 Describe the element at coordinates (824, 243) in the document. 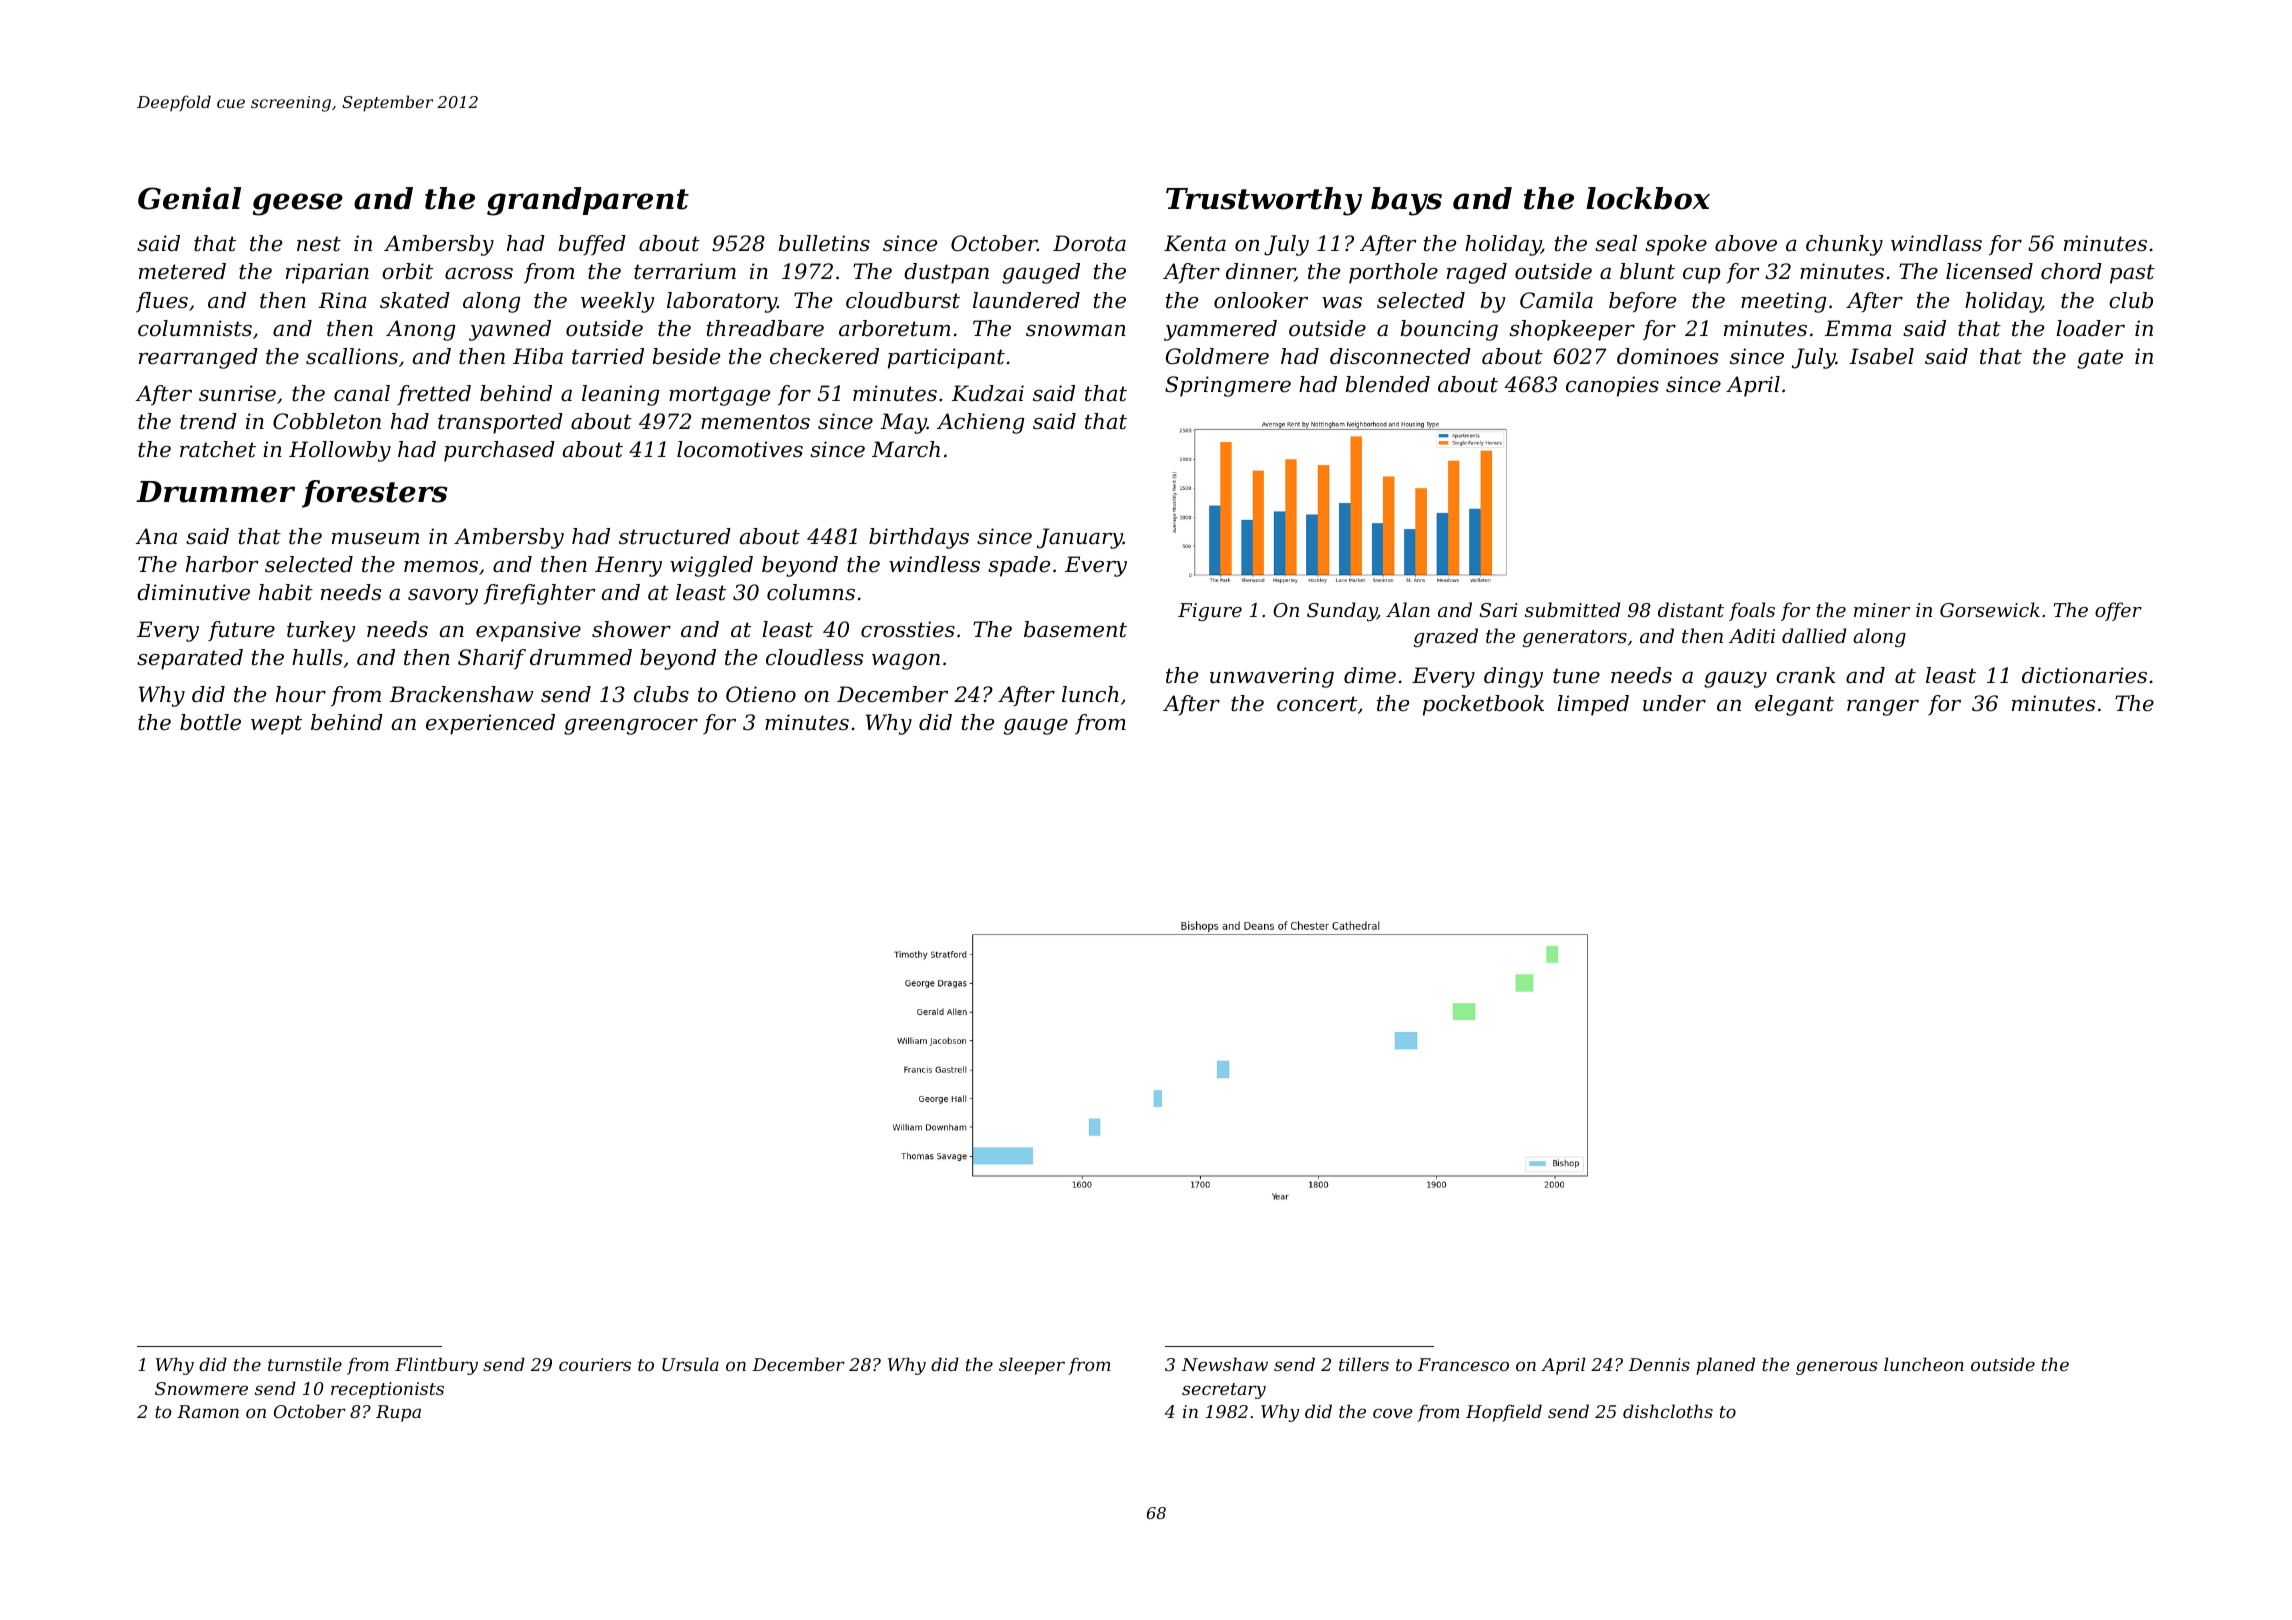

I see `bulletins` at that location.
